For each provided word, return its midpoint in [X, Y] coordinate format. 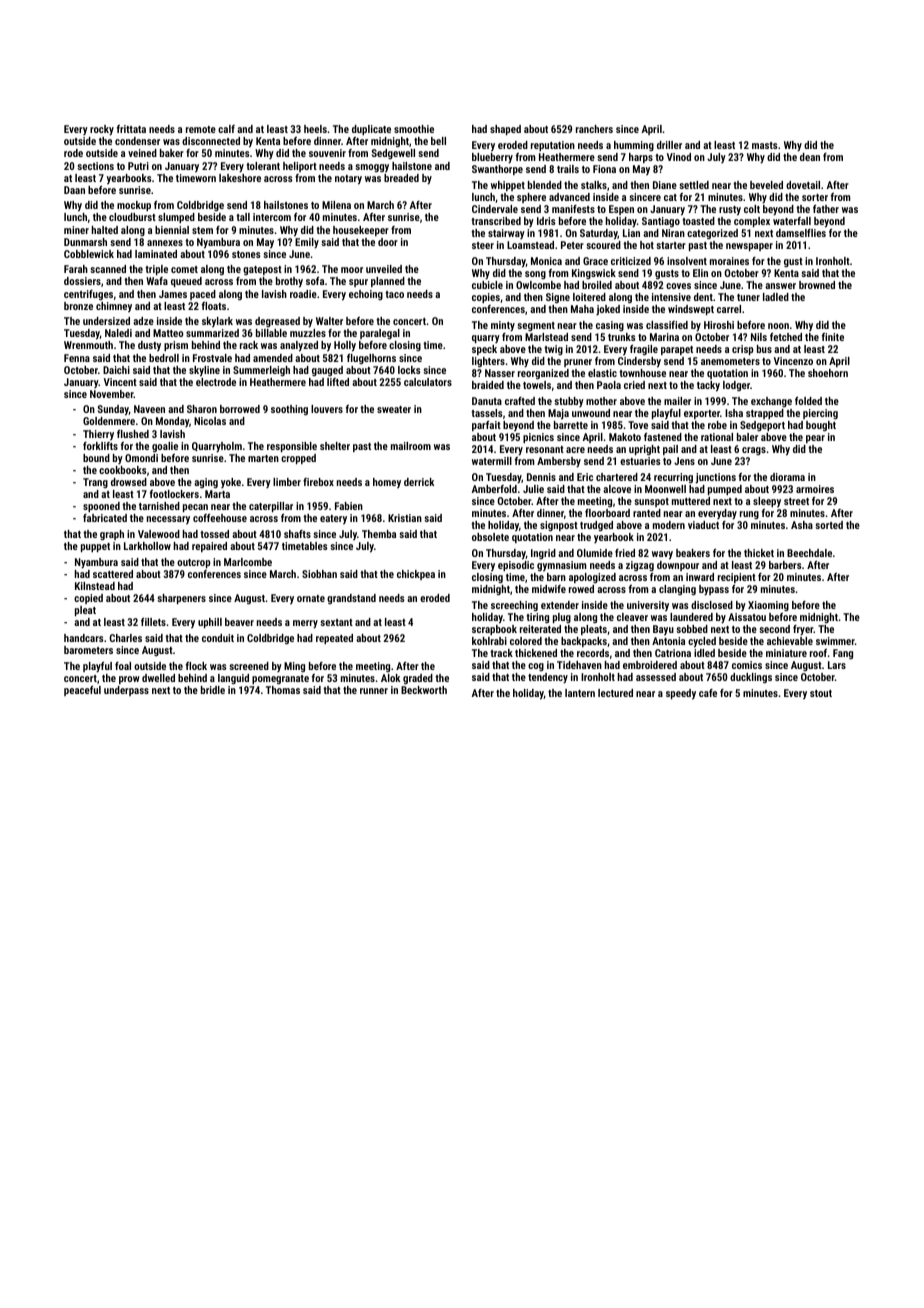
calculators [428, 382]
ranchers [594, 129]
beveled [766, 185]
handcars [84, 638]
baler [747, 437]
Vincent [120, 382]
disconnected [211, 141]
